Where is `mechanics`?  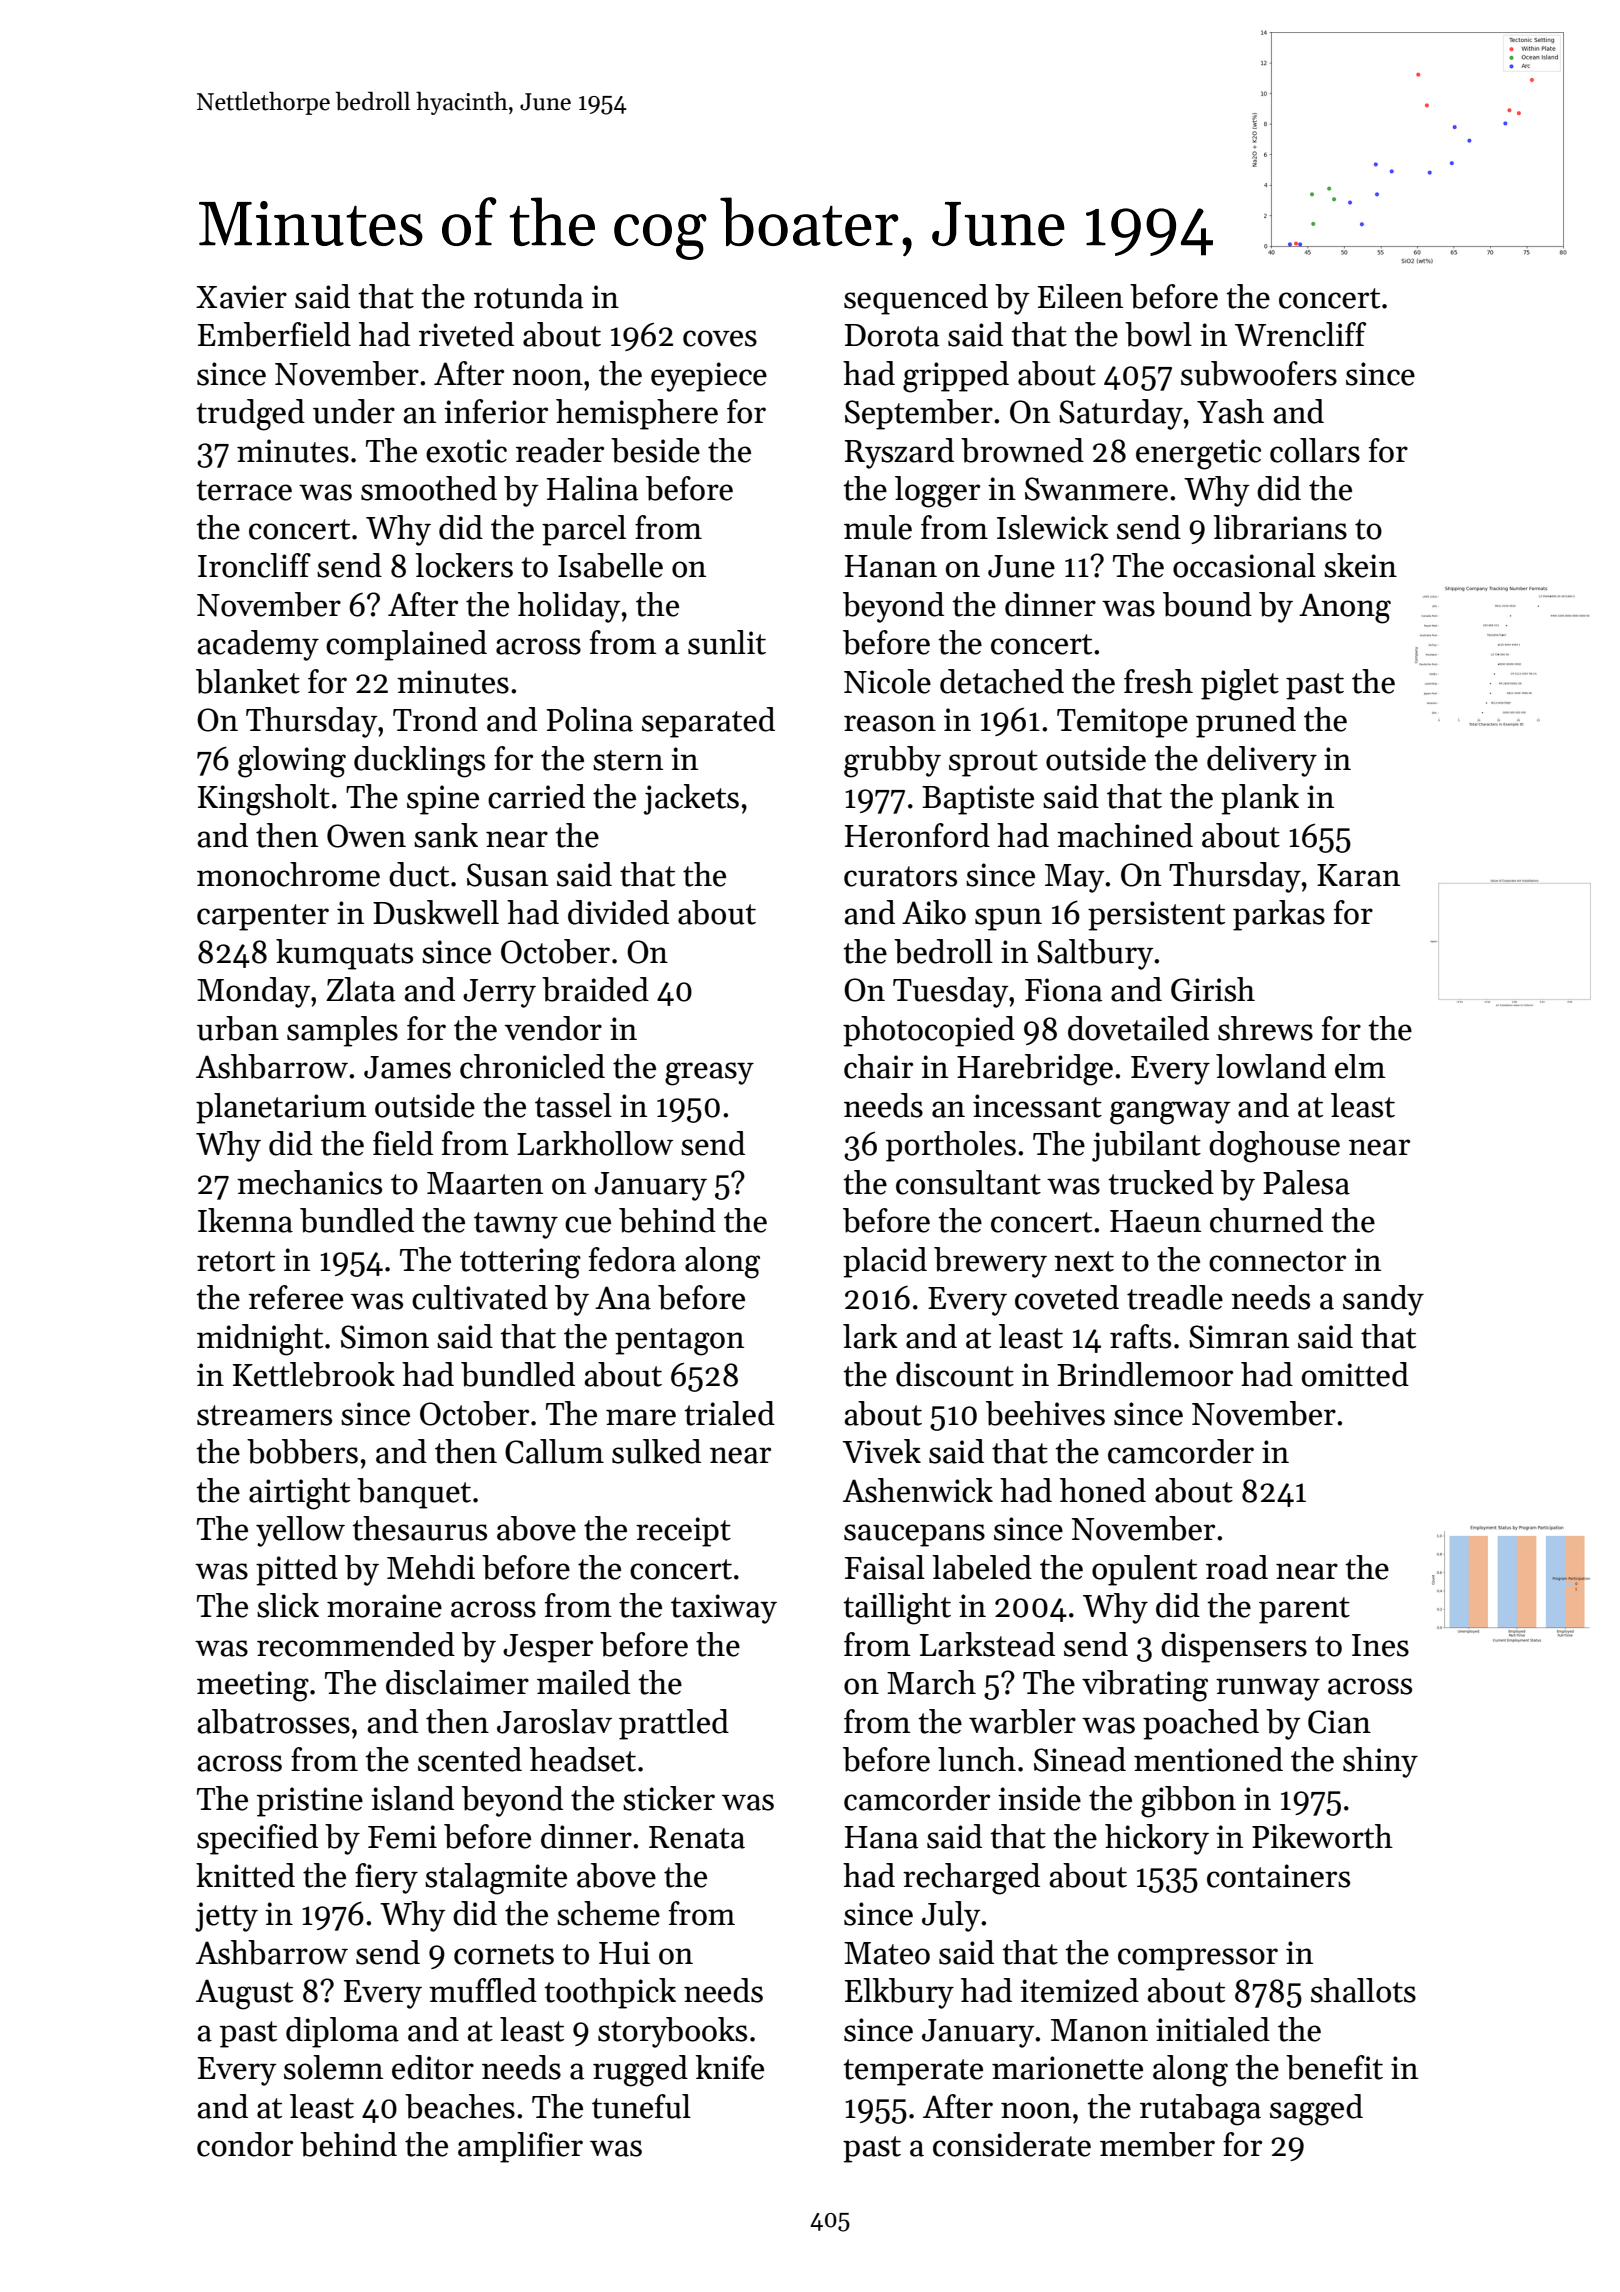 mechanics is located at coordinates (309, 1182).
